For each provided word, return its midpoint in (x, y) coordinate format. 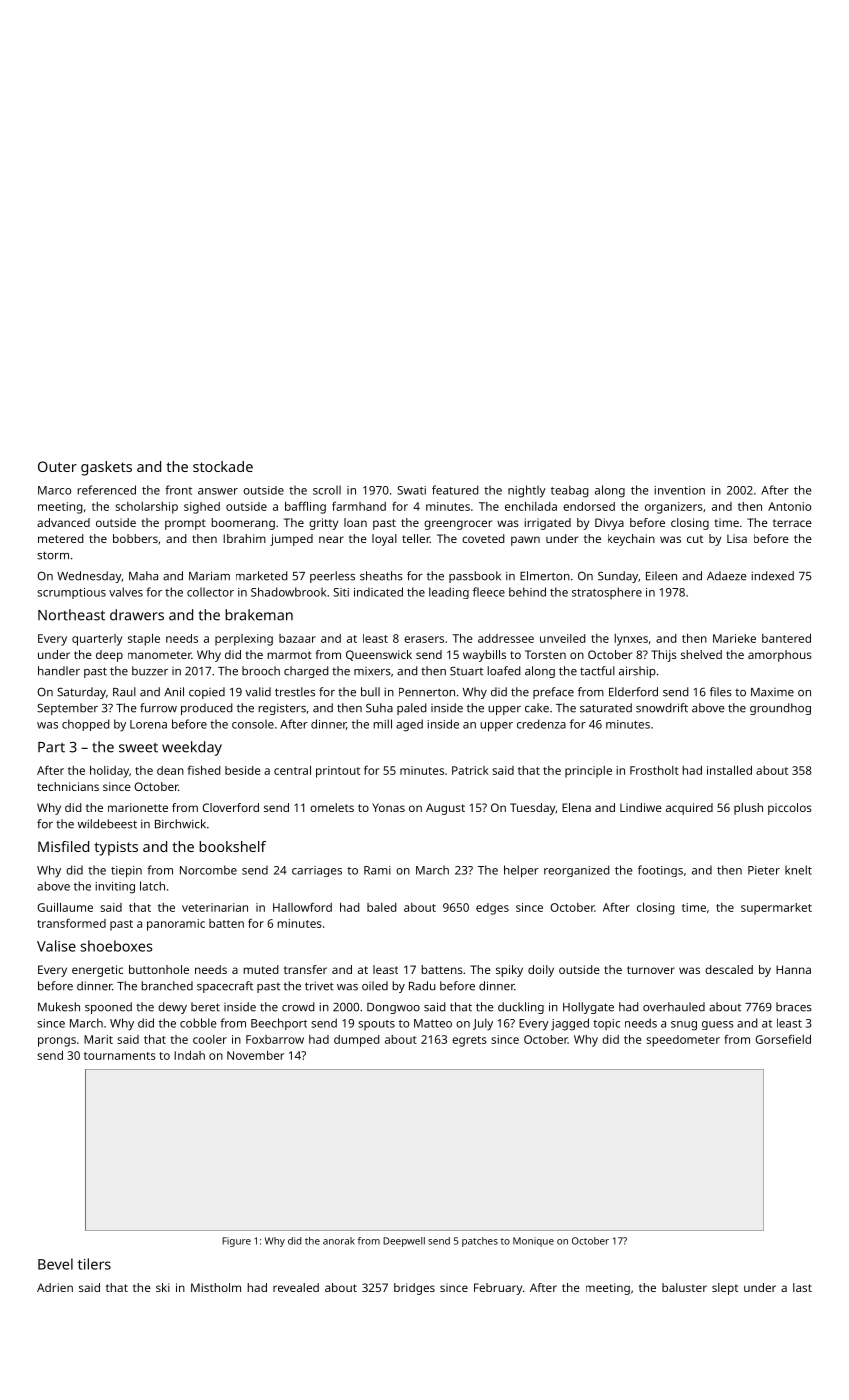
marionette (138, 807)
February (498, 1289)
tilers (94, 1264)
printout (338, 772)
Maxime (772, 692)
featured (455, 490)
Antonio (789, 506)
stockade (223, 466)
